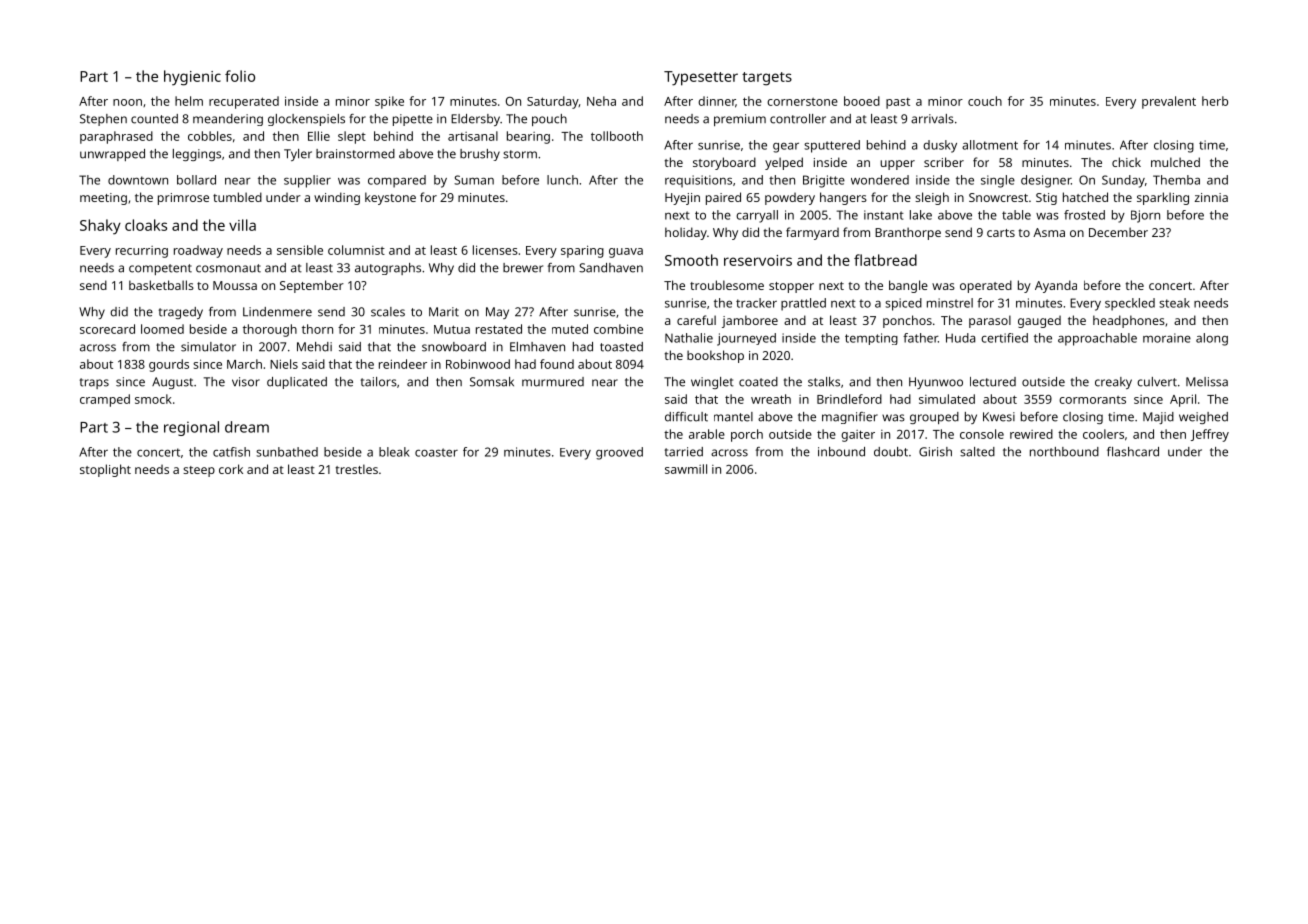 The height and width of the document is (924, 1308). I want to click on frosted, so click(1084, 215).
